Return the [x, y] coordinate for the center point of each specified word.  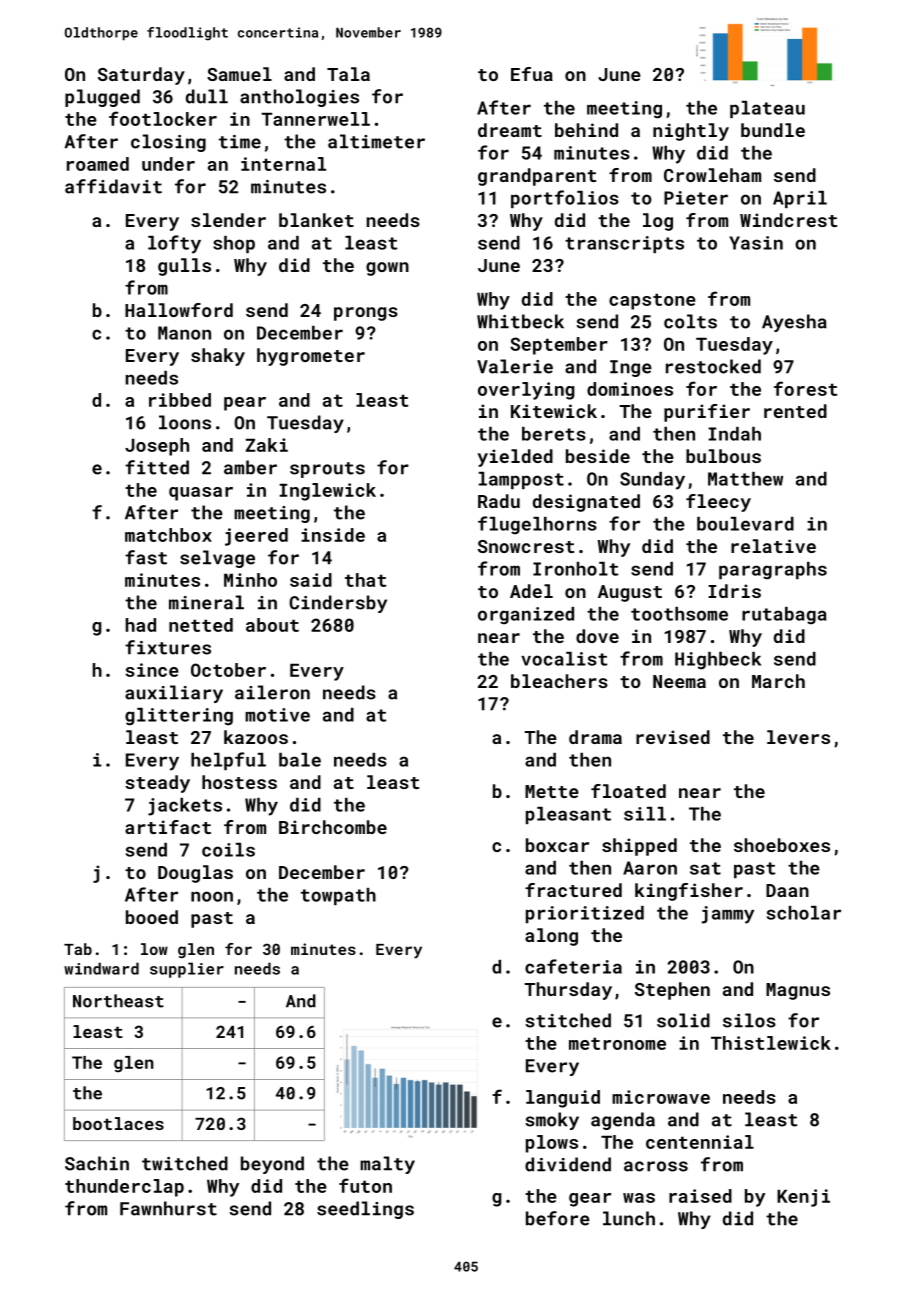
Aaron [650, 868]
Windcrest [788, 220]
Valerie [515, 366]
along [551, 937]
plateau [767, 109]
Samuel [239, 74]
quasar [201, 494]
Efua [532, 74]
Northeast [118, 1001]
